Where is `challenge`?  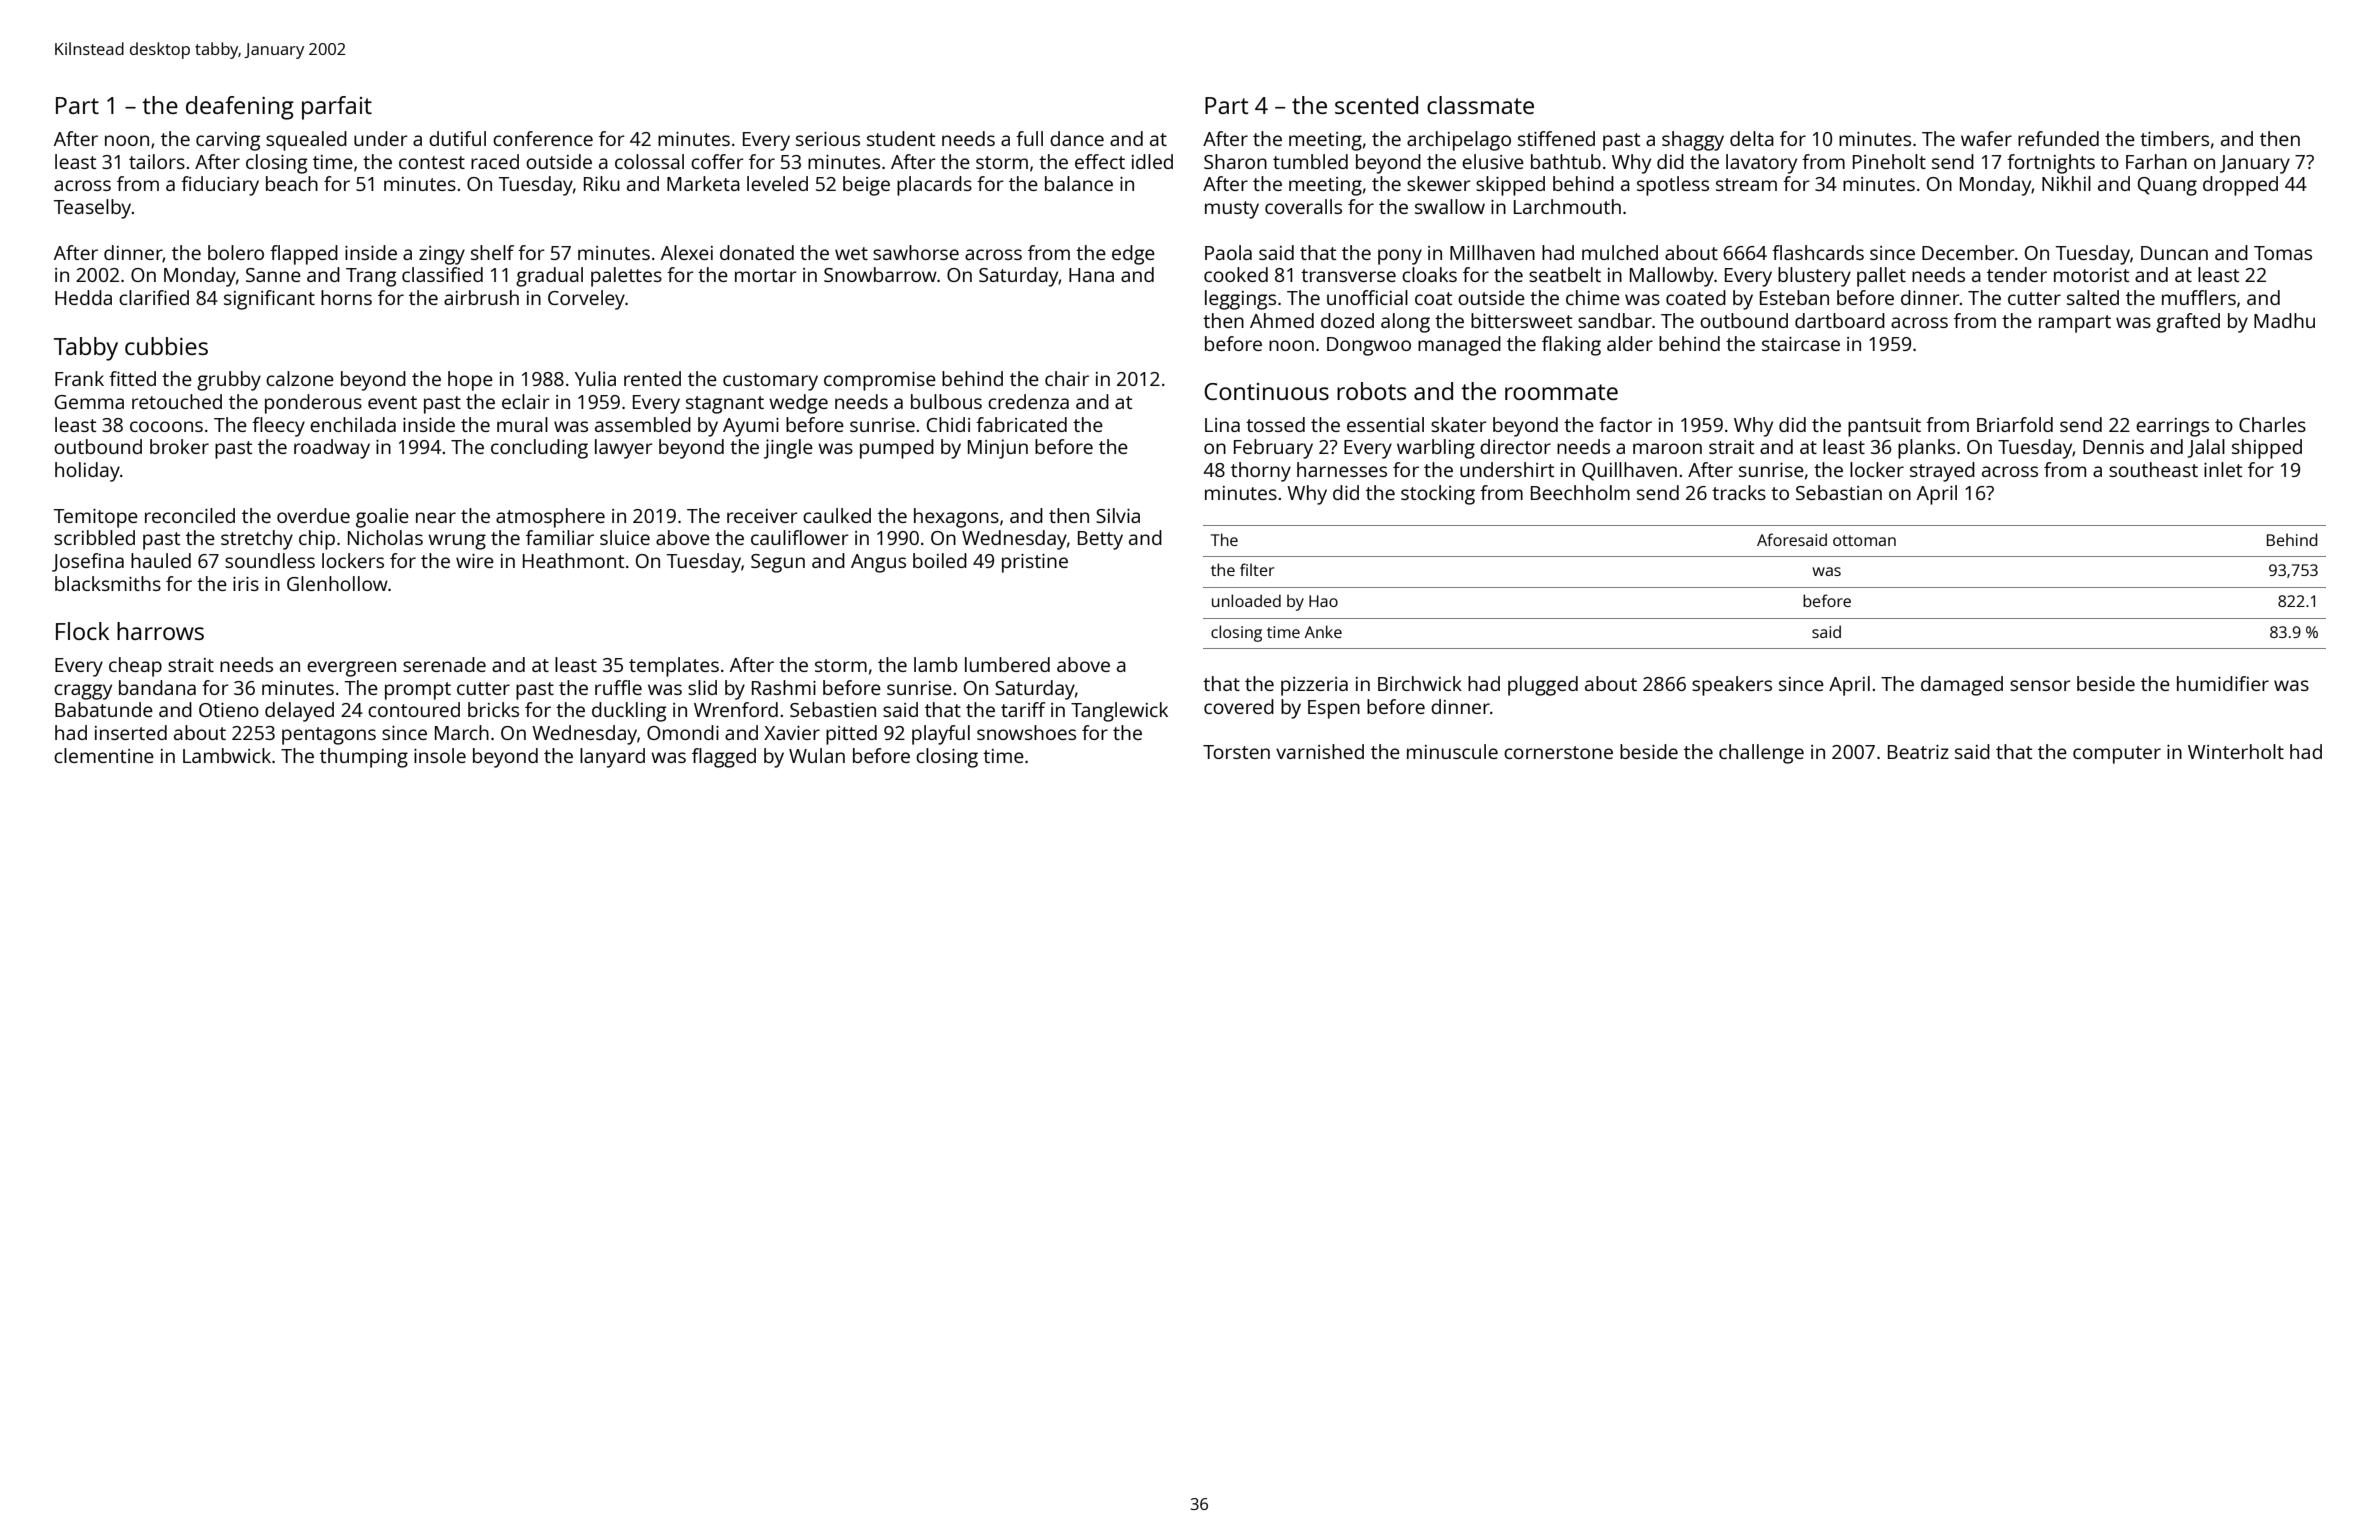 challenge is located at coordinates (1761, 754).
